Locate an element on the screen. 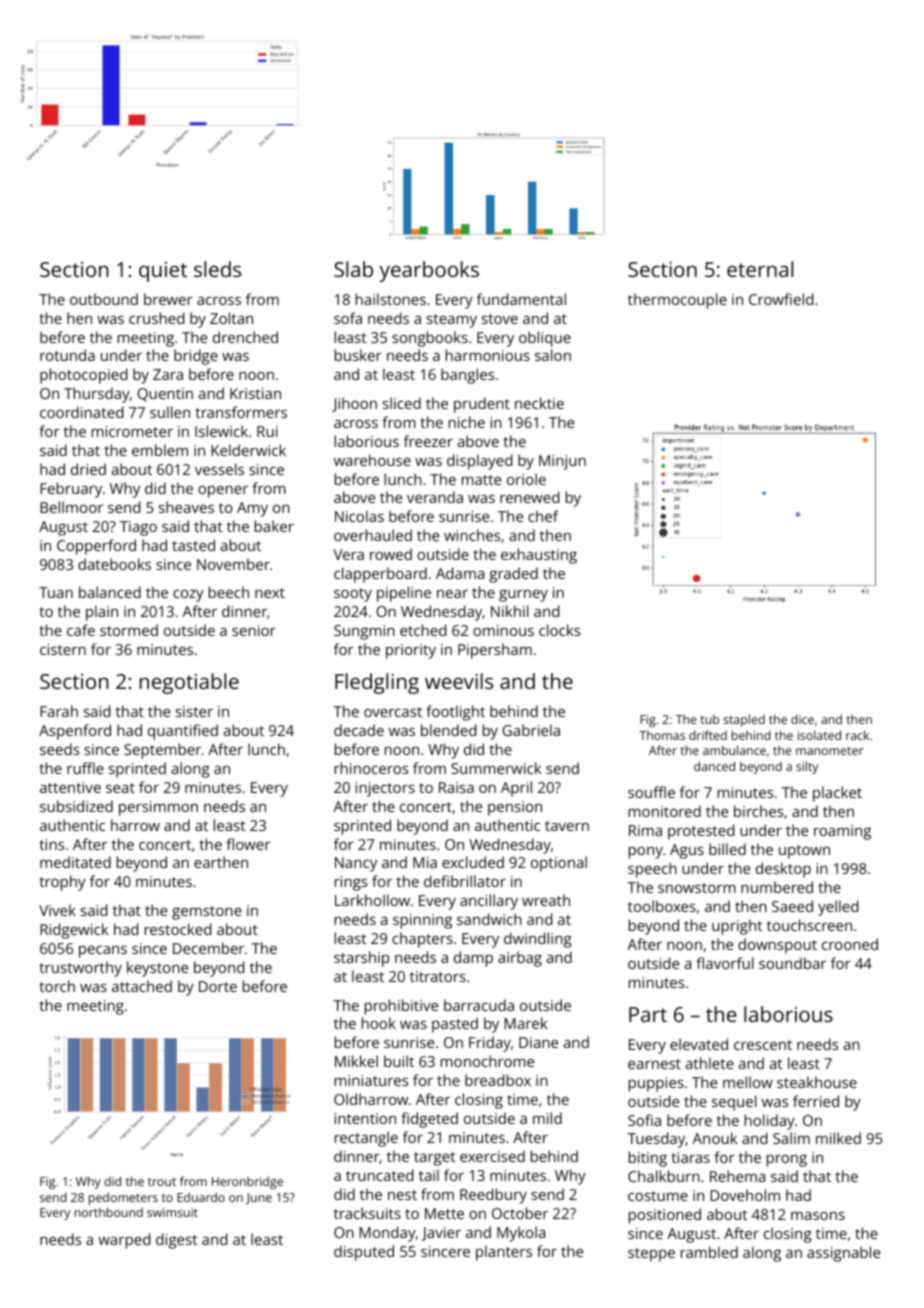 Image resolution: width=924 pixels, height=1308 pixels. quiet is located at coordinates (163, 272).
